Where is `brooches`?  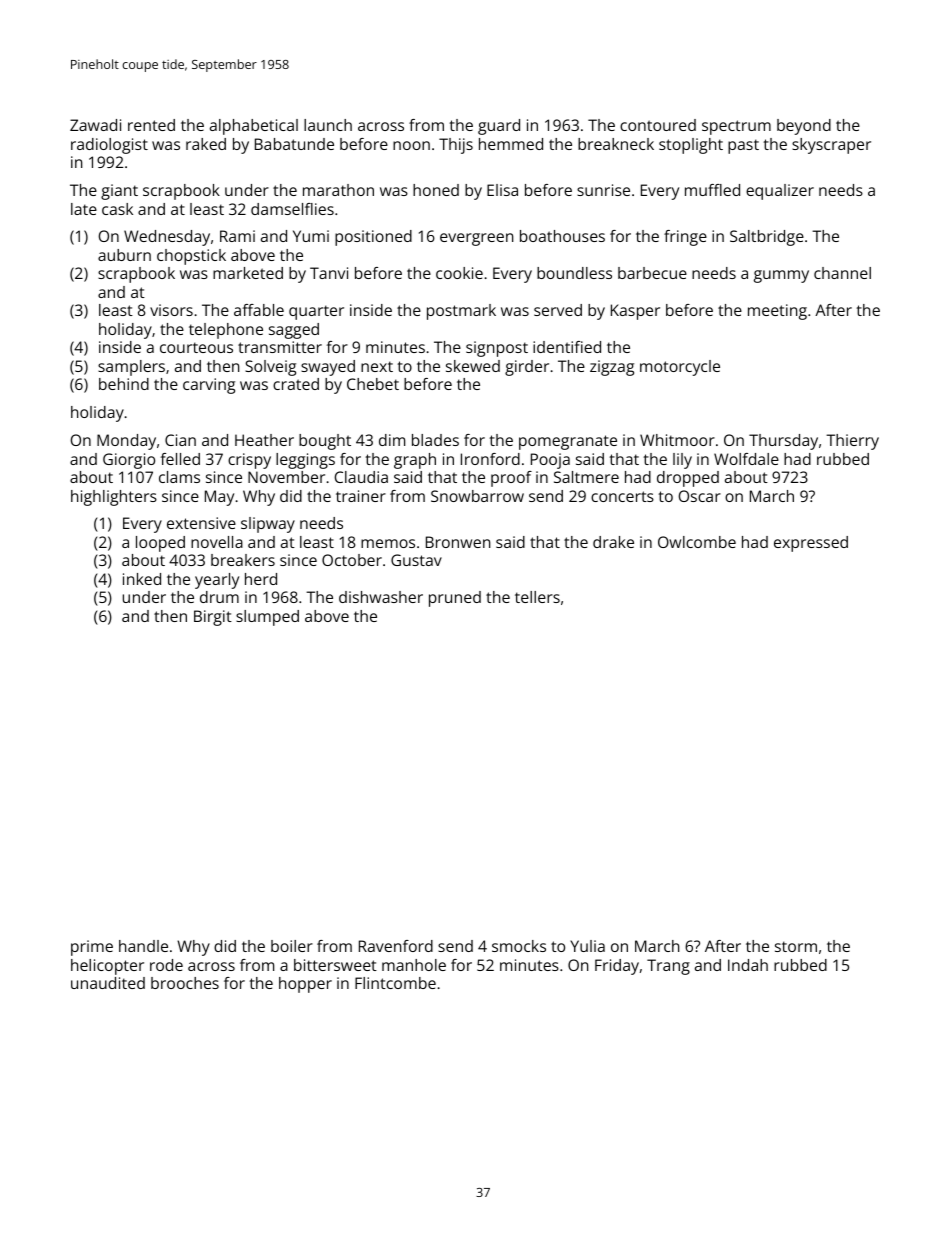
brooches is located at coordinates (185, 983).
